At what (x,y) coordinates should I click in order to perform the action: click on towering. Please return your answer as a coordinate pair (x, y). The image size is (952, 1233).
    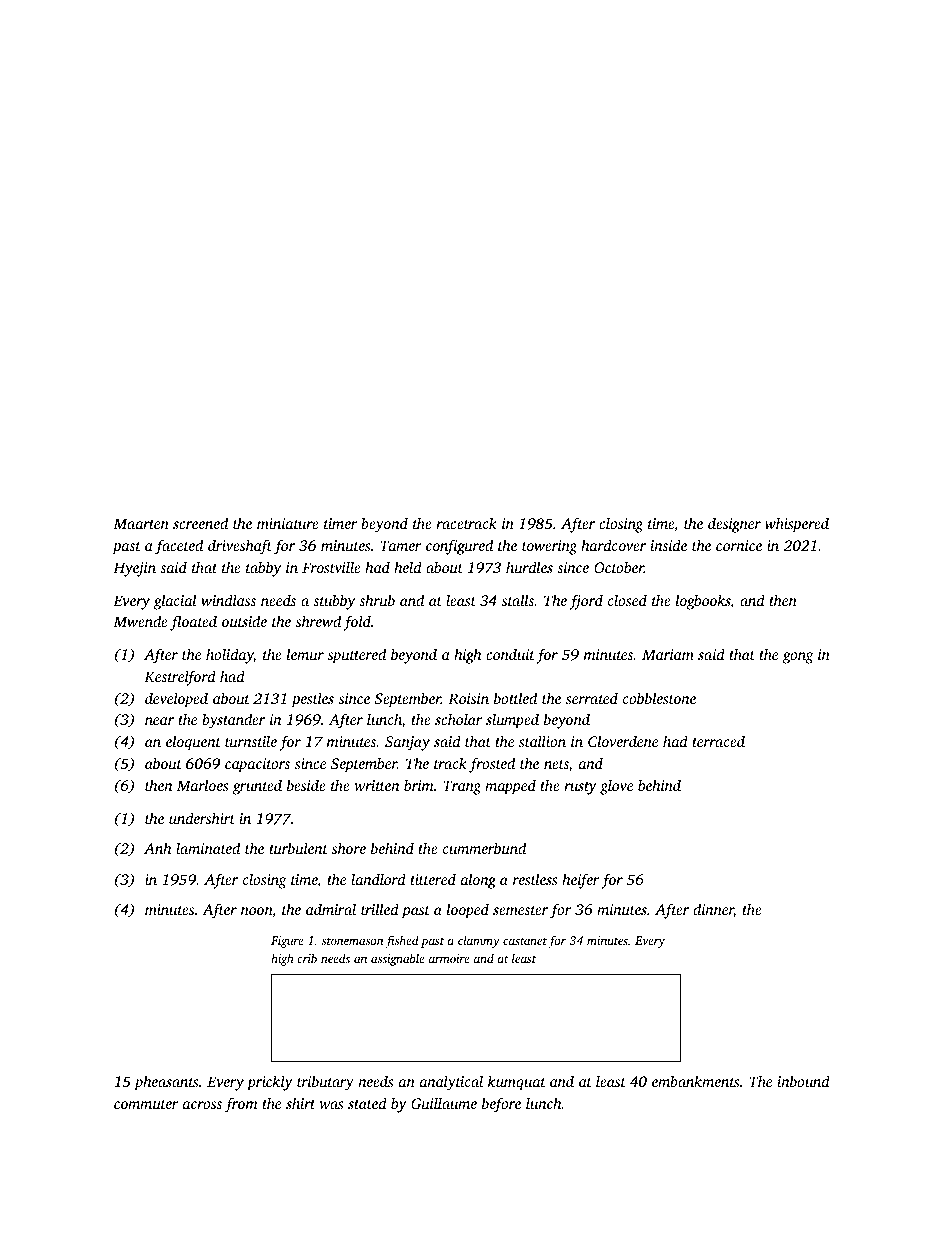
    Looking at the image, I should click on (549, 547).
